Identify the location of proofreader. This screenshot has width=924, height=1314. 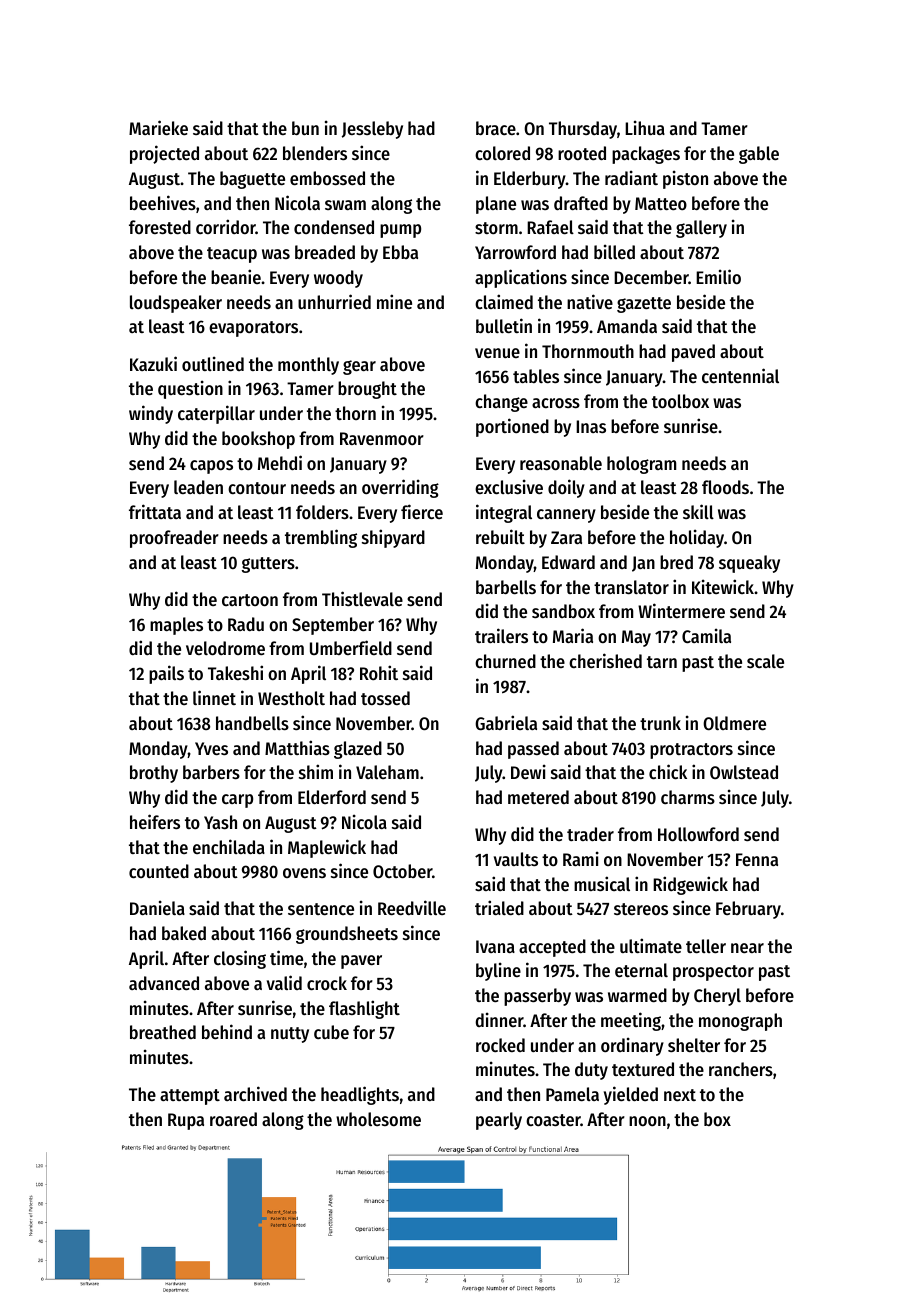
(174, 539).
